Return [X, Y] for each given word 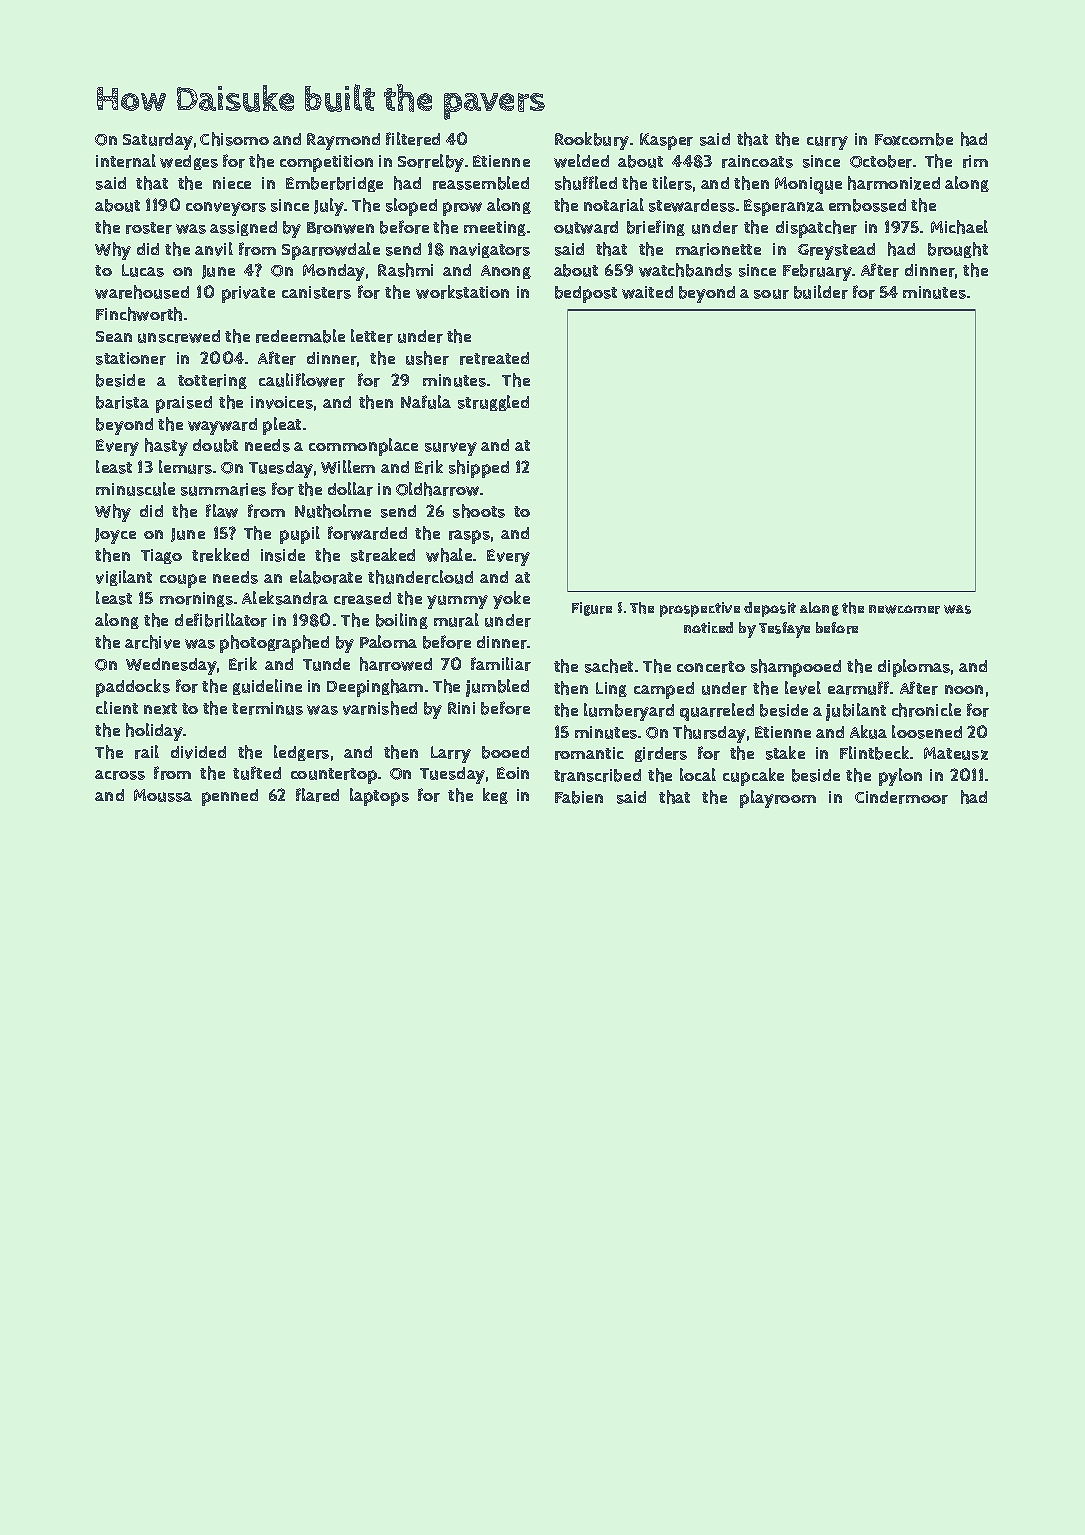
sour [771, 294]
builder [821, 292]
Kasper [666, 141]
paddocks [133, 688]
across [120, 775]
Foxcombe [914, 139]
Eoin [513, 773]
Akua [868, 732]
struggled [493, 403]
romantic [589, 753]
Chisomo [234, 139]
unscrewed [179, 336]
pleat [282, 426]
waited [647, 292]
